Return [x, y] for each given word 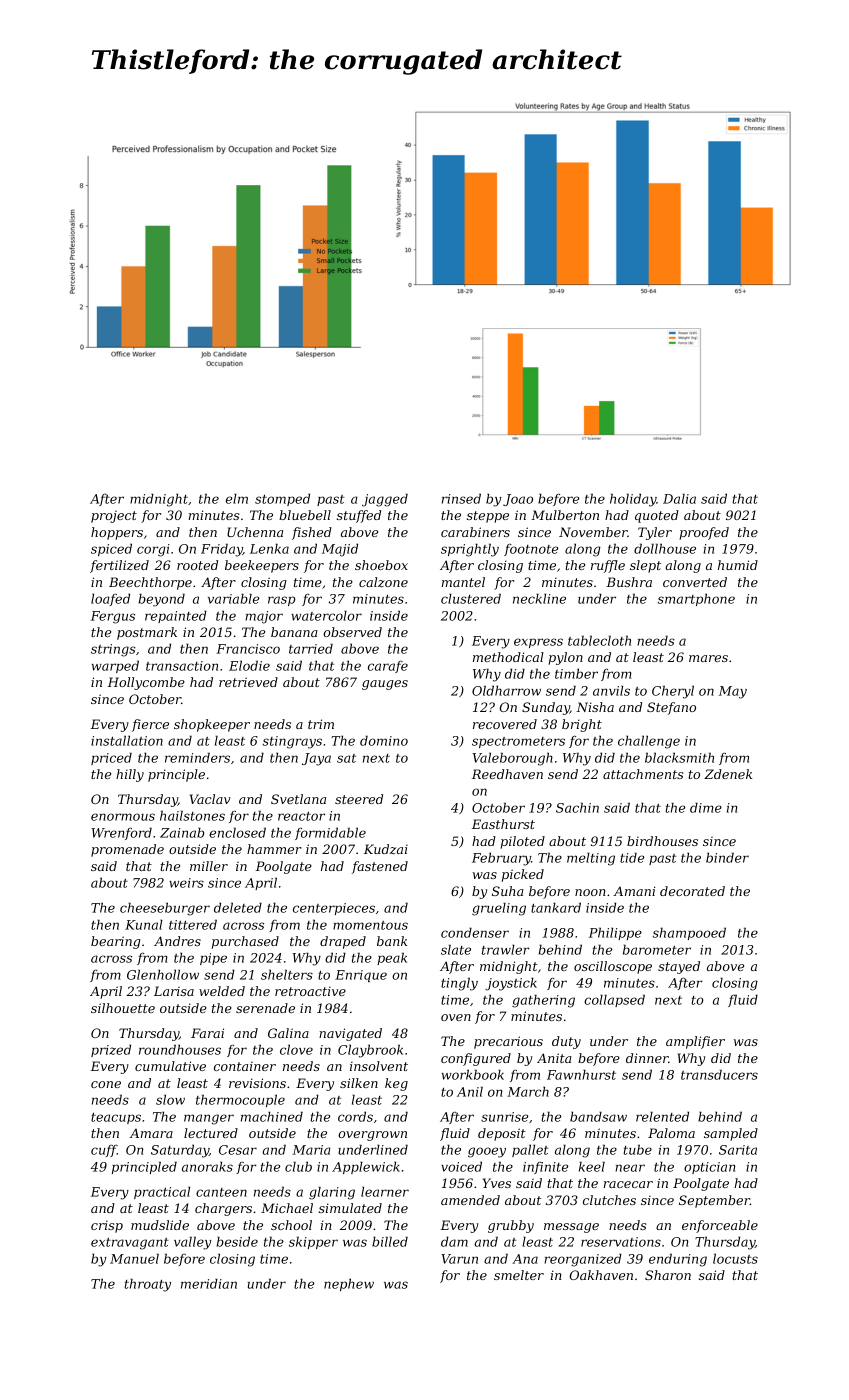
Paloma [671, 1133]
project [114, 517]
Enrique [361, 976]
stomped [282, 499]
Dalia [679, 498]
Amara [151, 1133]
